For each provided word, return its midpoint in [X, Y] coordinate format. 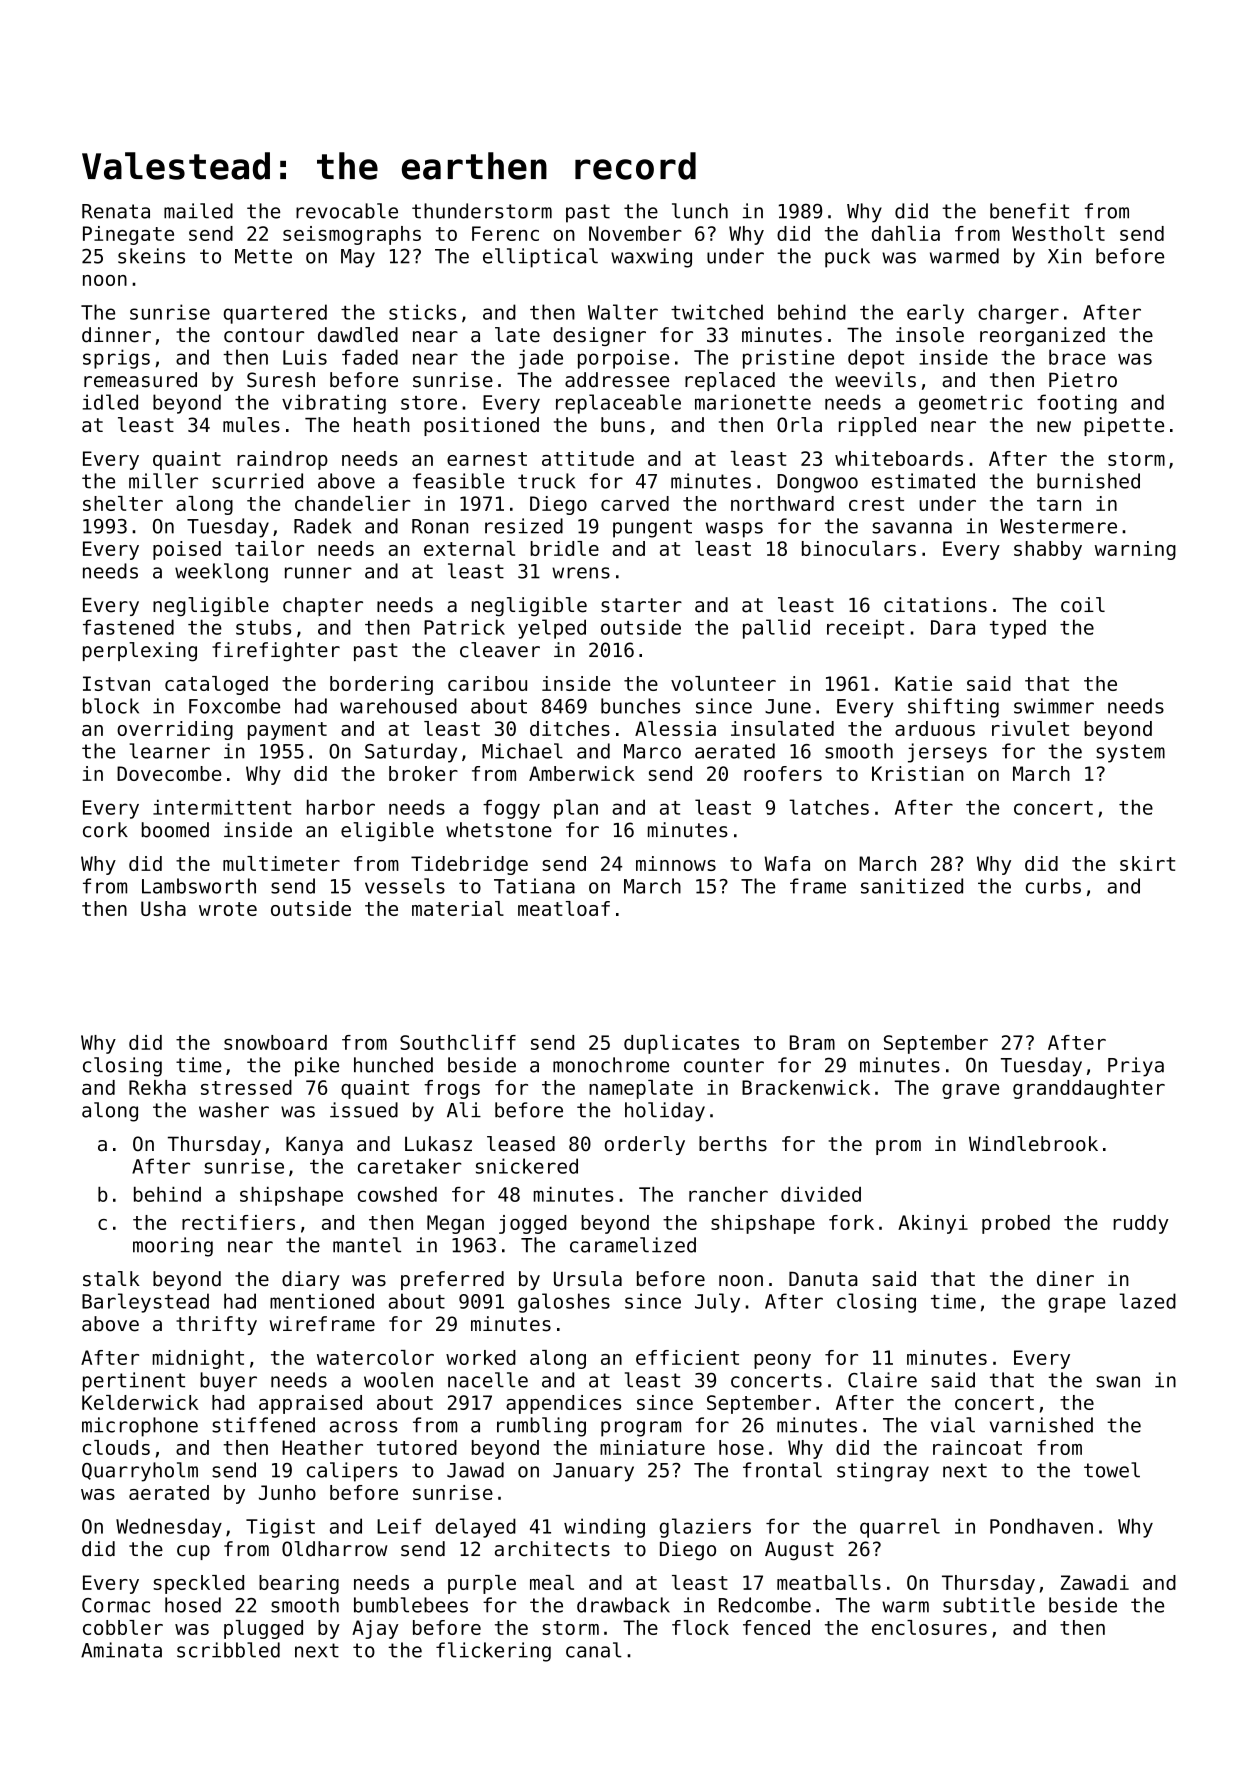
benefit [1029, 211]
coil [1083, 605]
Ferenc [505, 233]
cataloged [216, 685]
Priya [1136, 1067]
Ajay [375, 1629]
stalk [111, 1279]
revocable [347, 211]
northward [782, 503]
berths [733, 1144]
